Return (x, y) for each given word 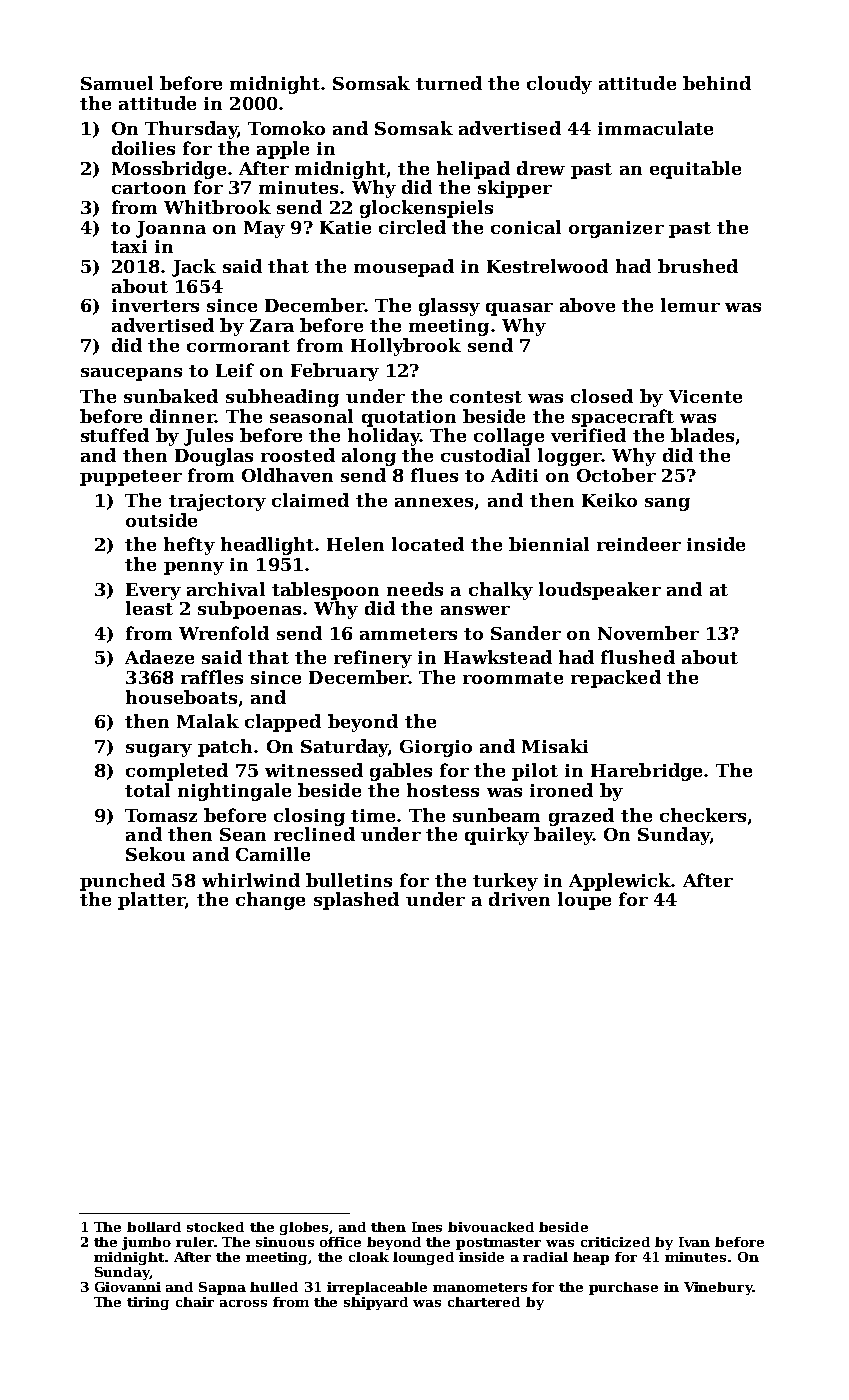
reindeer (639, 544)
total (147, 790)
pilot (535, 772)
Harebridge (646, 772)
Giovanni (128, 1287)
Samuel (117, 83)
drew (541, 168)
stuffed (115, 435)
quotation (409, 418)
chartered (484, 1302)
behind (717, 83)
